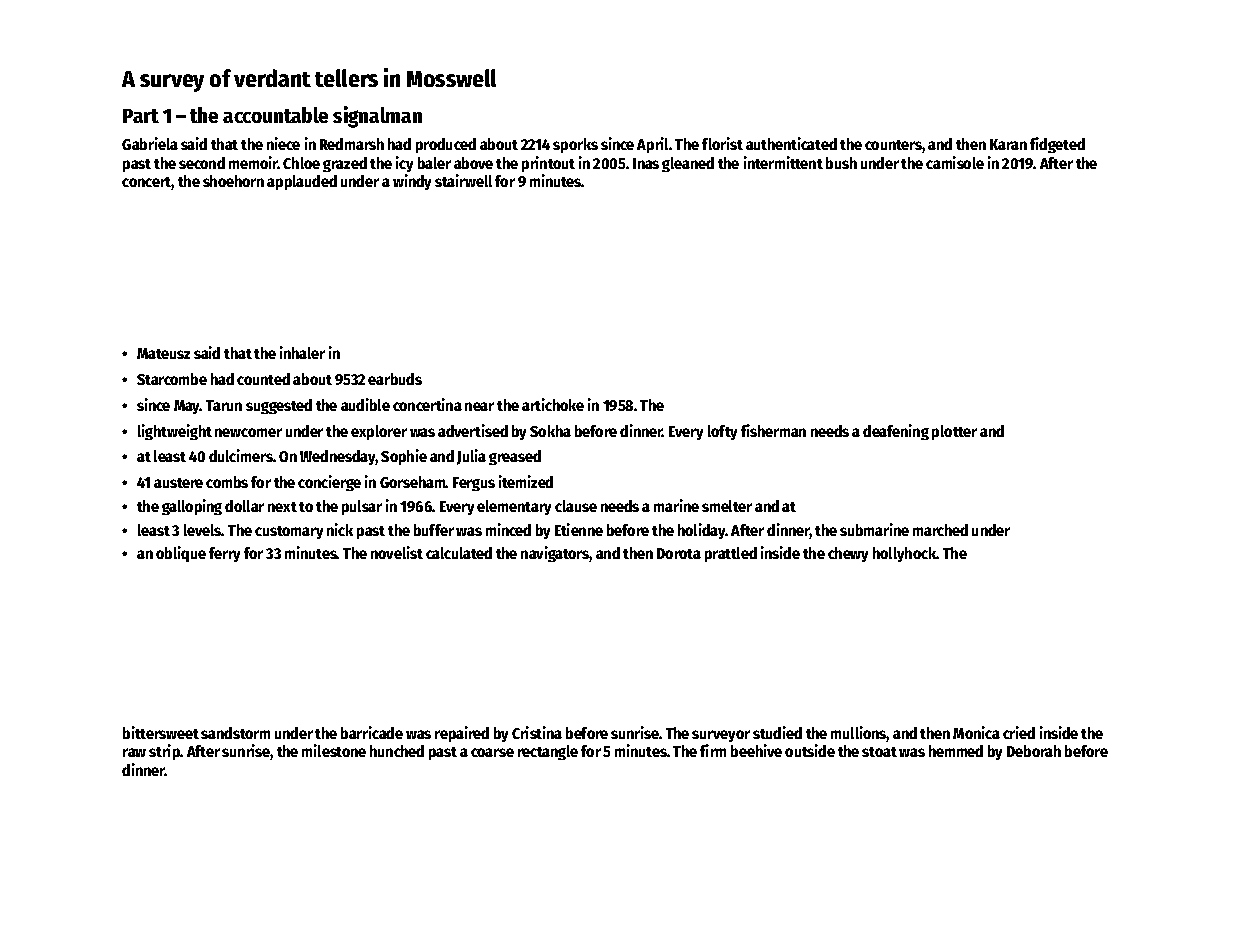 Image resolution: width=1233 pixels, height=952 pixels. Describe the element at coordinates (463, 180) in the image. I see `stairwell` at that location.
